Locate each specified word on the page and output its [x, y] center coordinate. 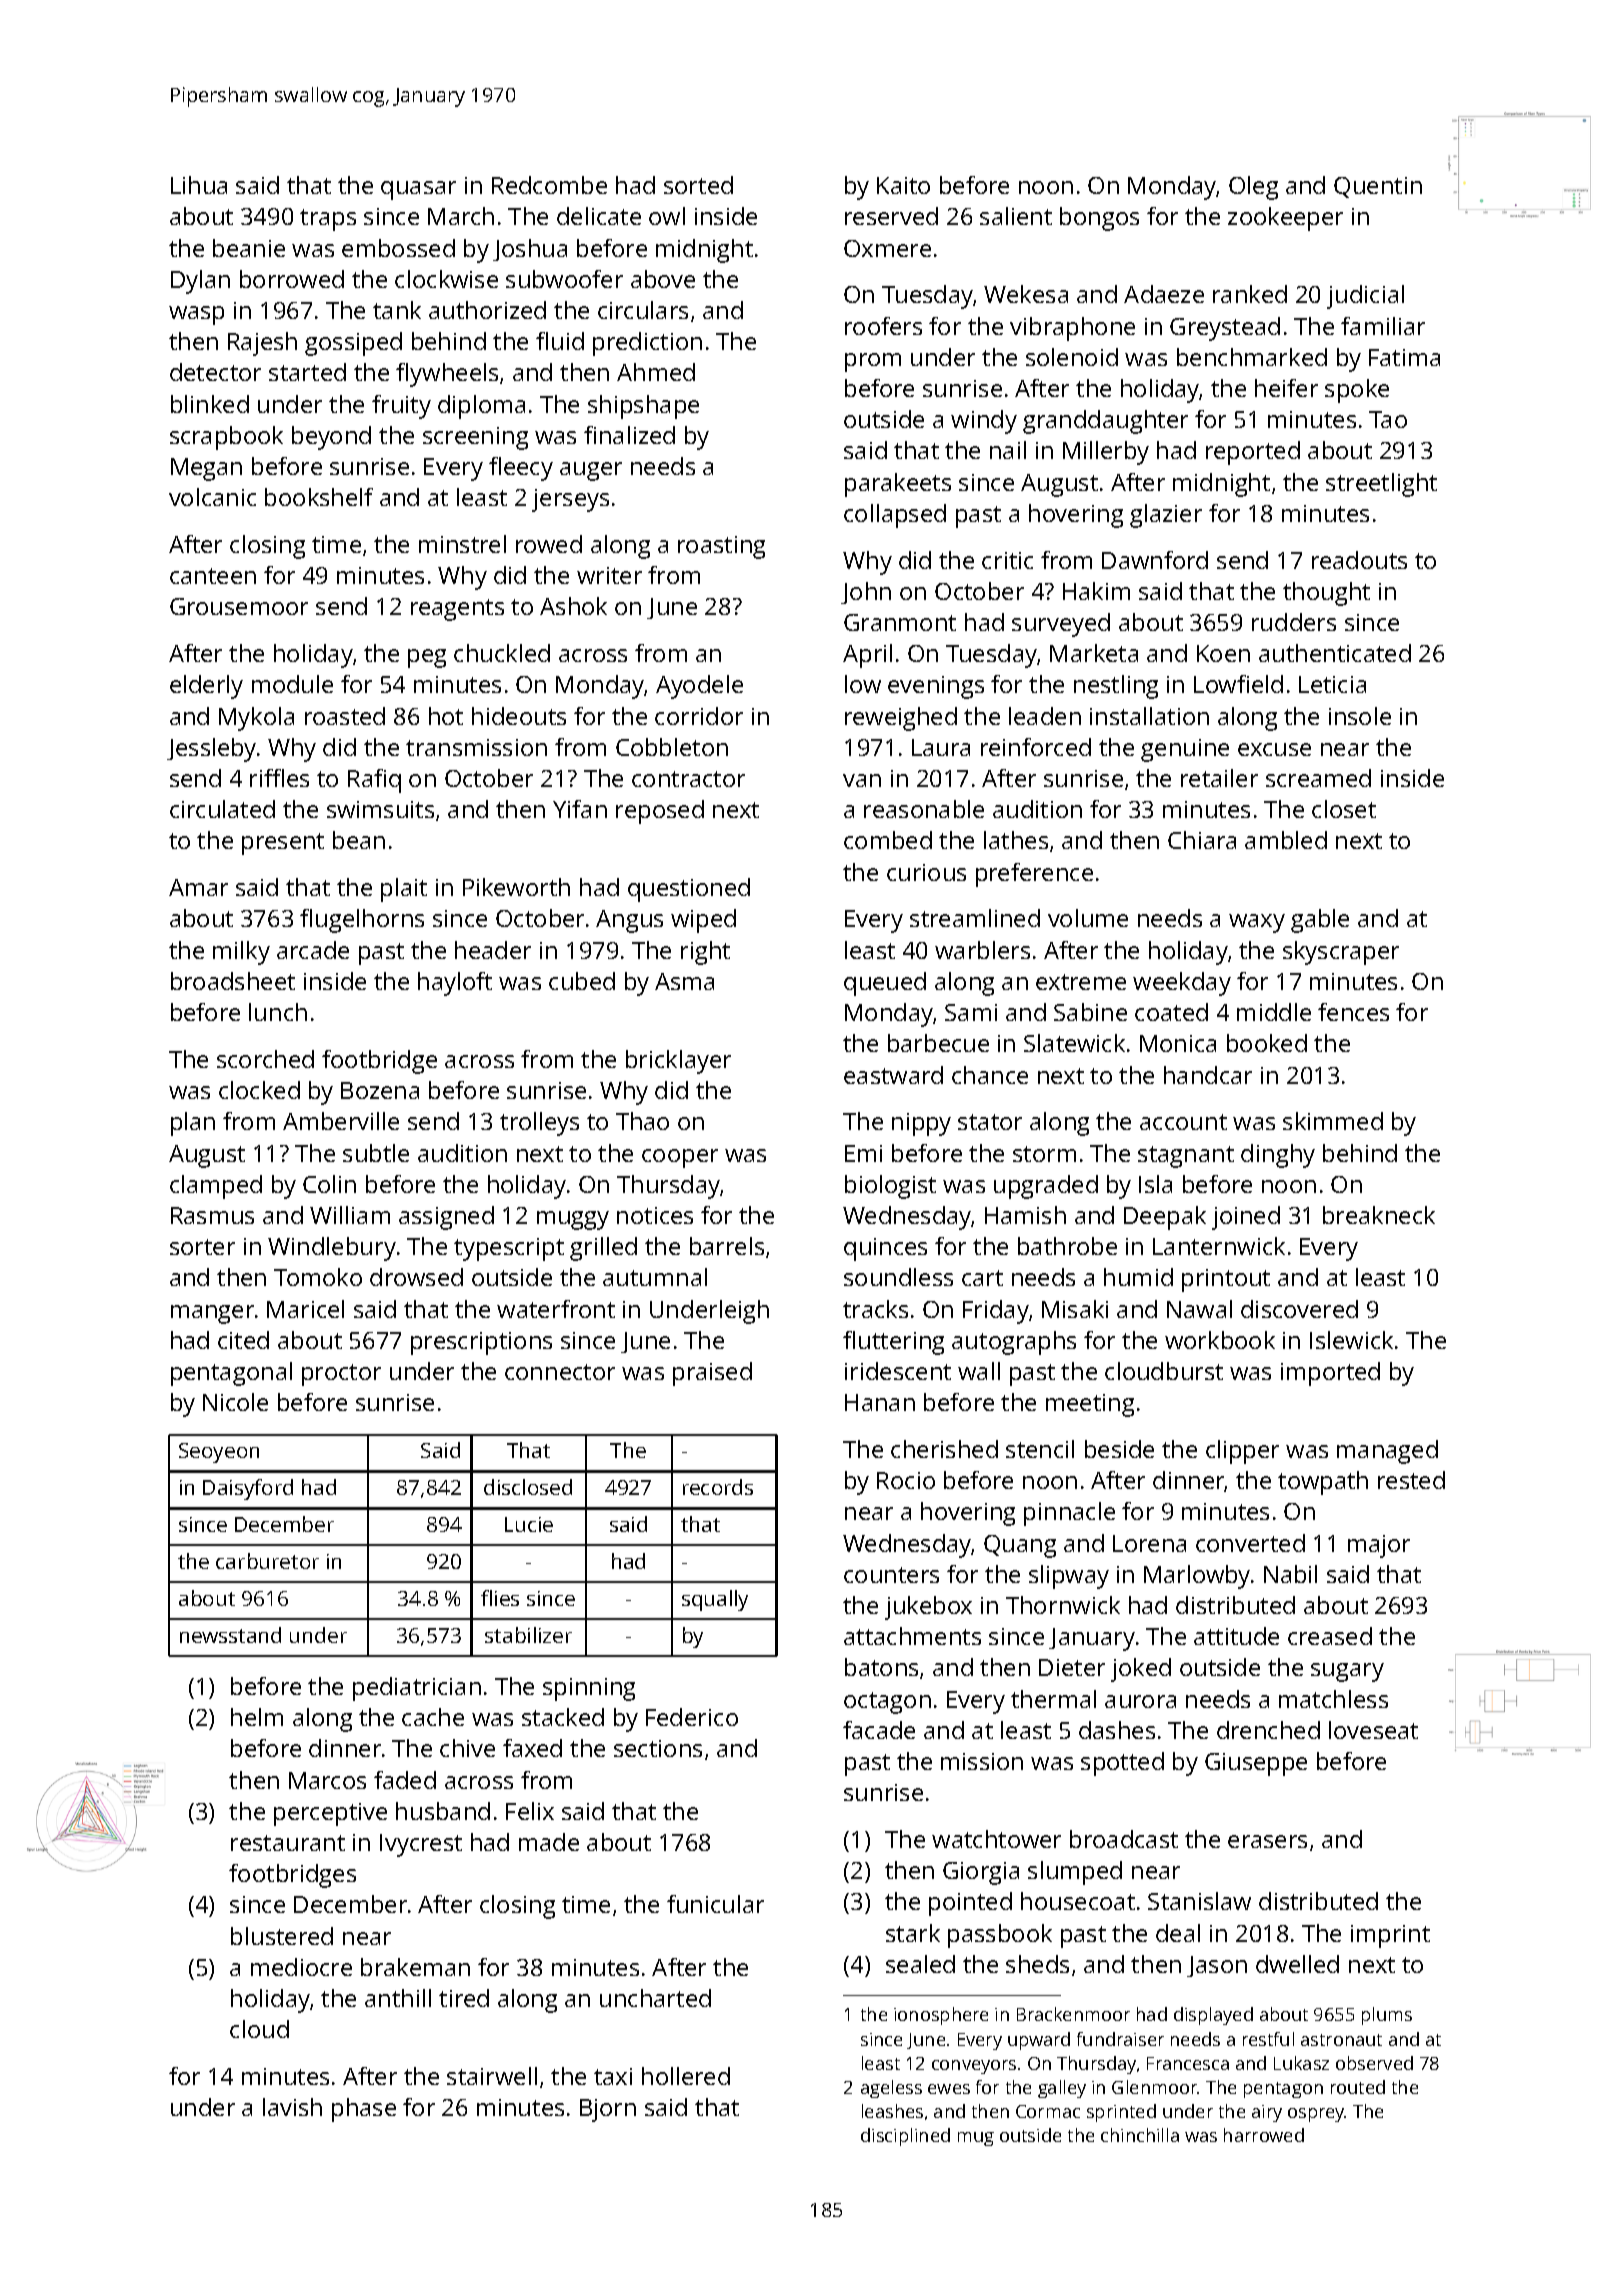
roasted [345, 716]
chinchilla [1140, 2135]
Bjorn [608, 2110]
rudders [1294, 622]
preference [1034, 875]
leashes [892, 2111]
